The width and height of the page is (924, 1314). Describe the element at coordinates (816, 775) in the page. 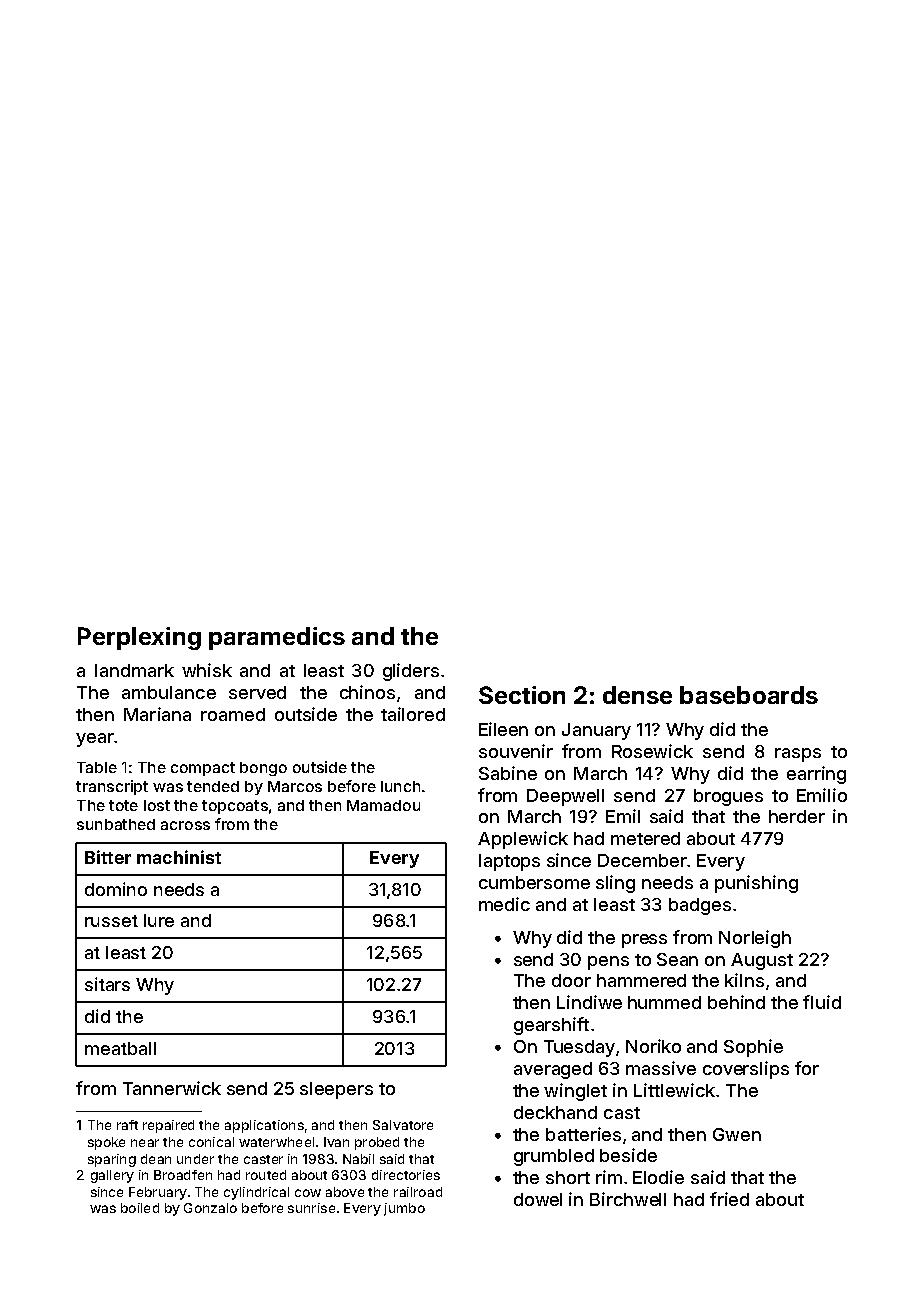

I see `earring` at that location.
